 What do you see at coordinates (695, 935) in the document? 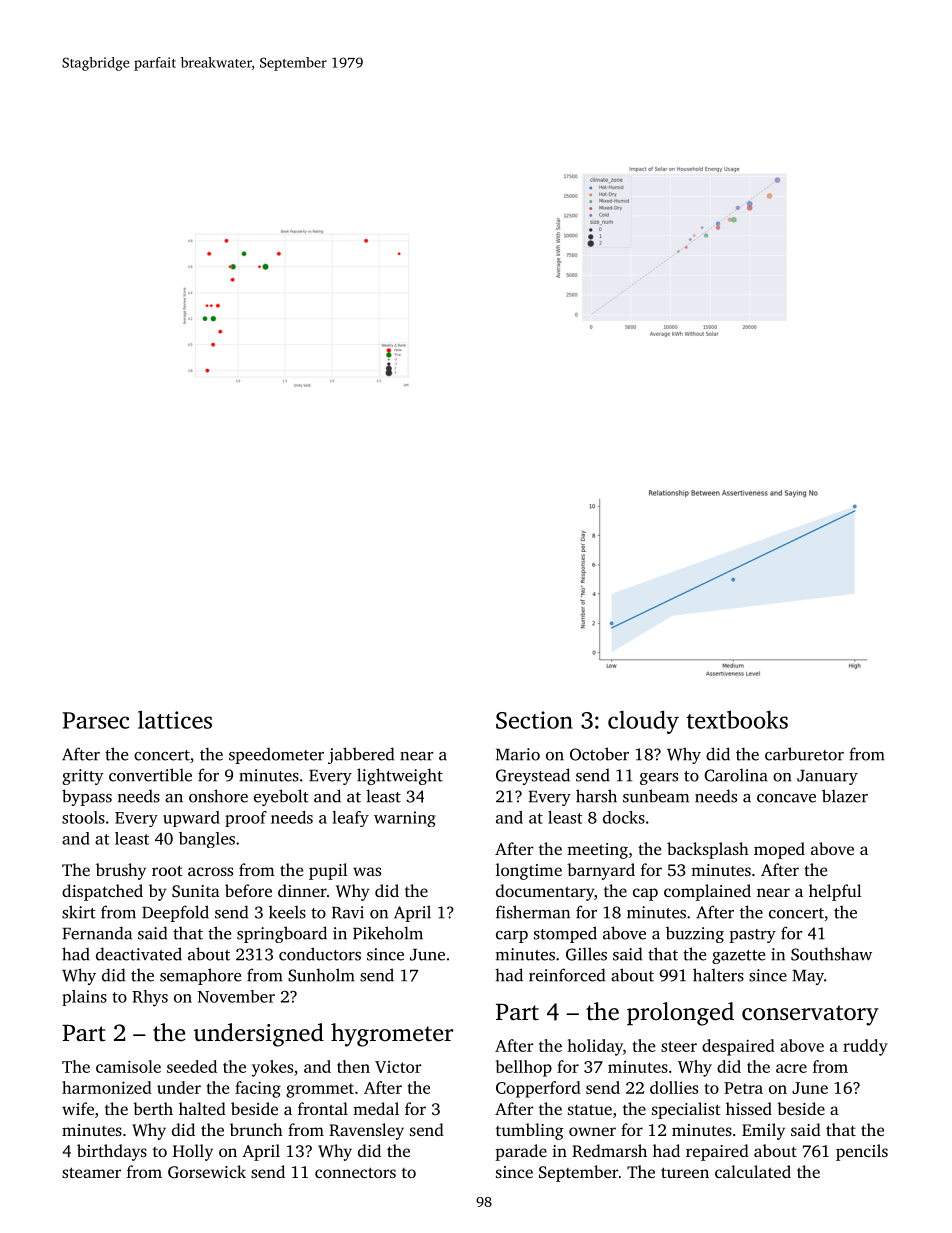
I see `buzzing` at bounding box center [695, 935].
